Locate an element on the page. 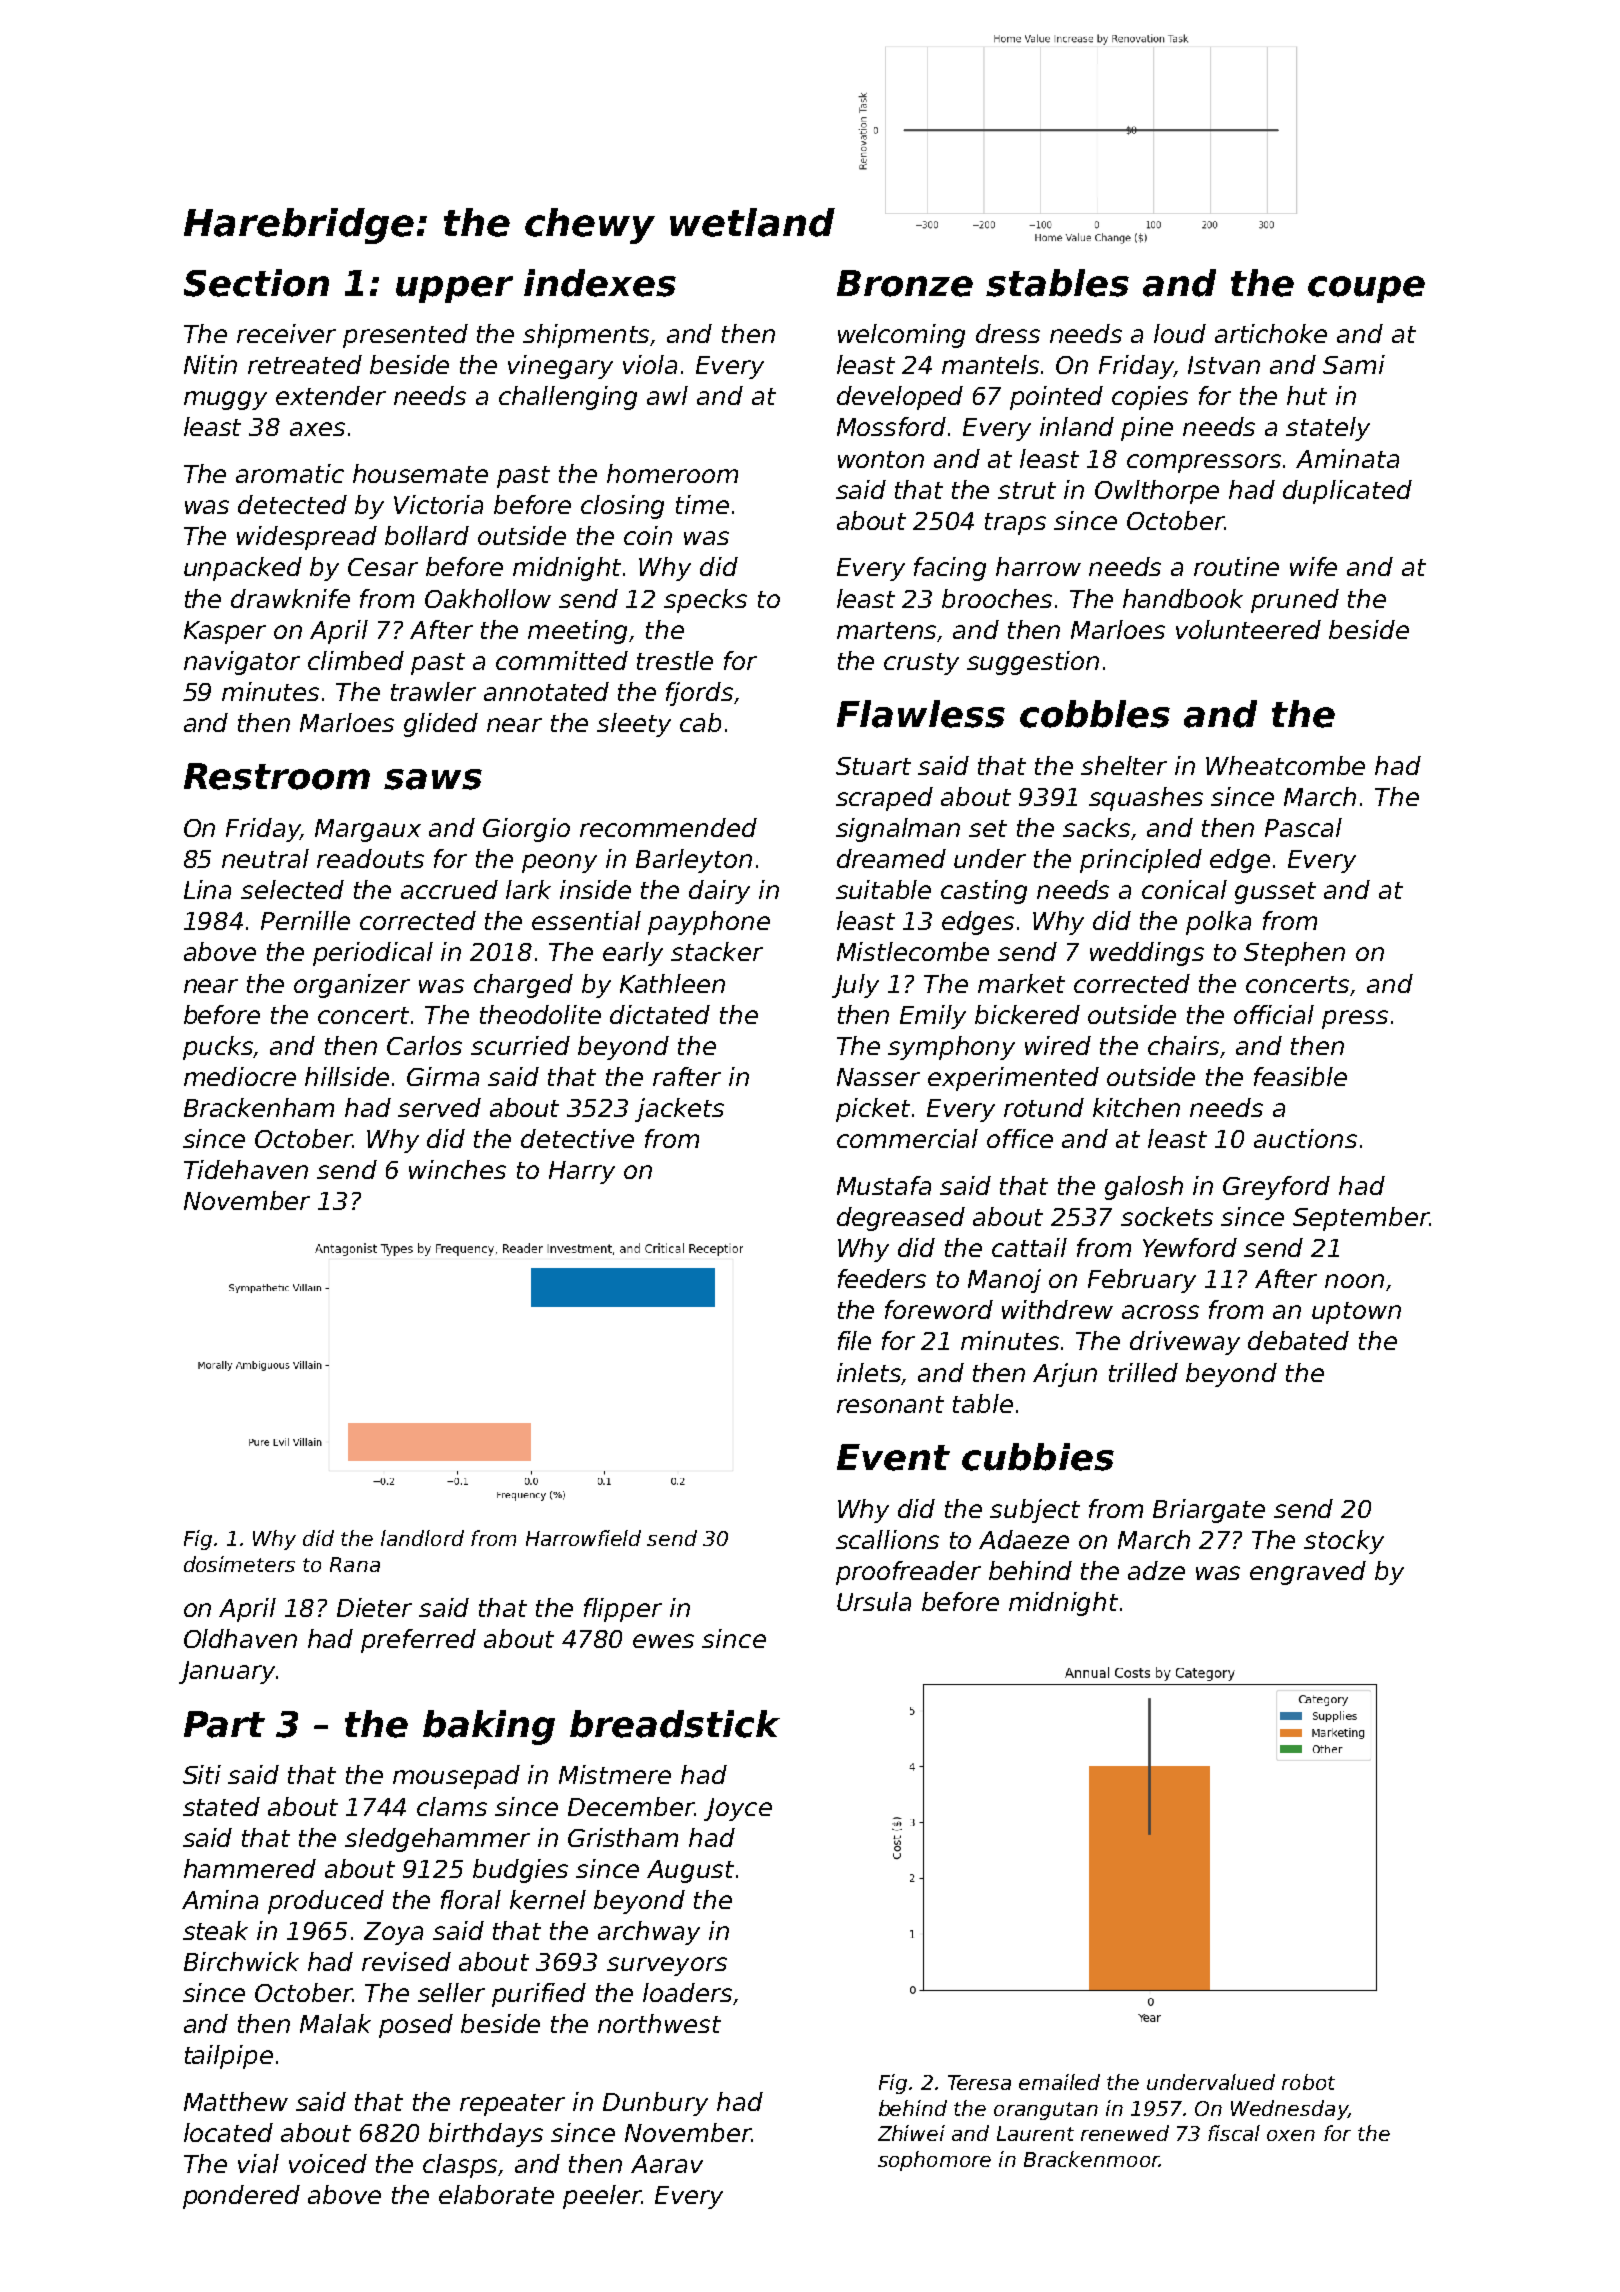  aromatic is located at coordinates (290, 473).
